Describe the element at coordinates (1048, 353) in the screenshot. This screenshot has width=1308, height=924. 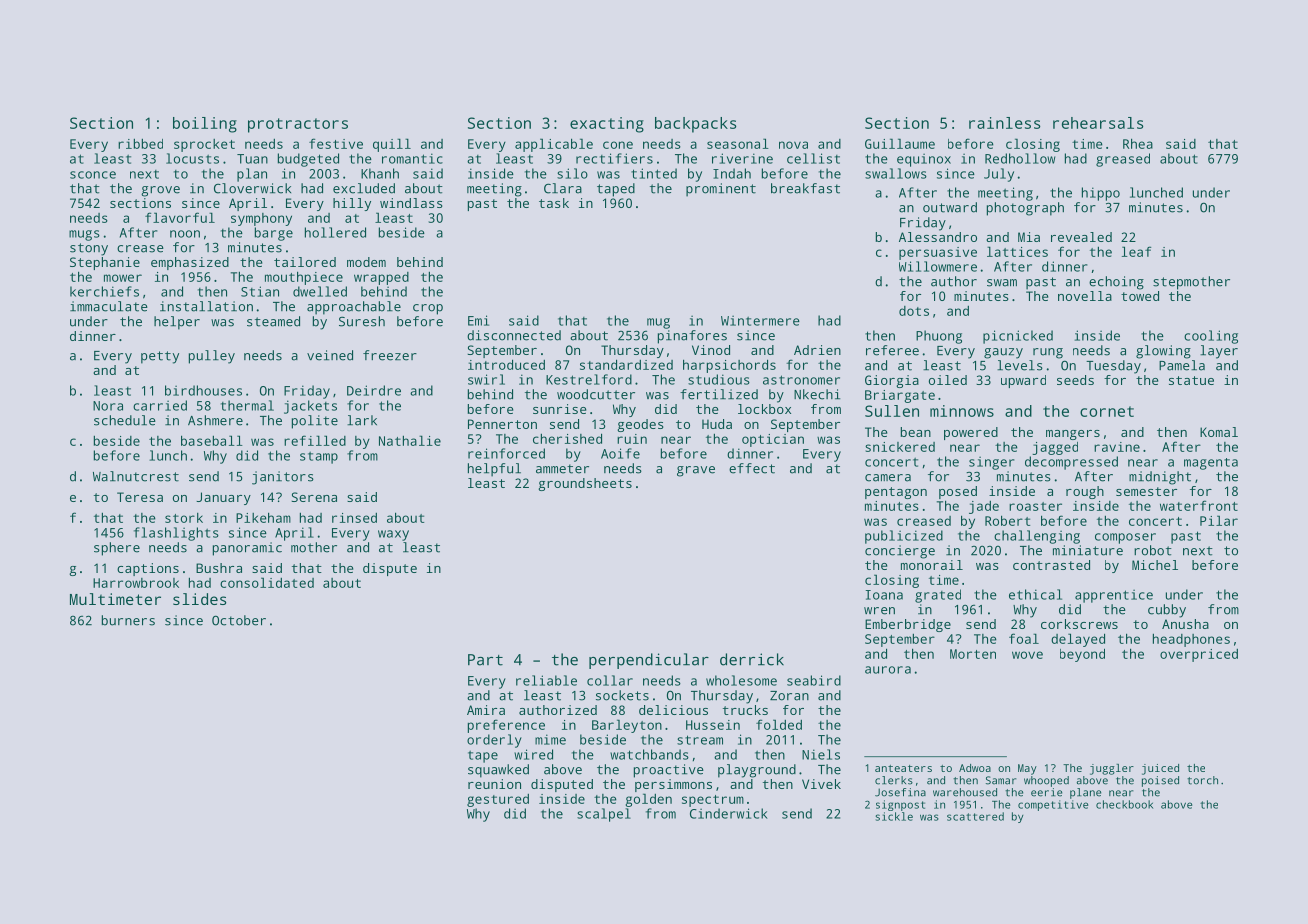
I see `rung` at that location.
